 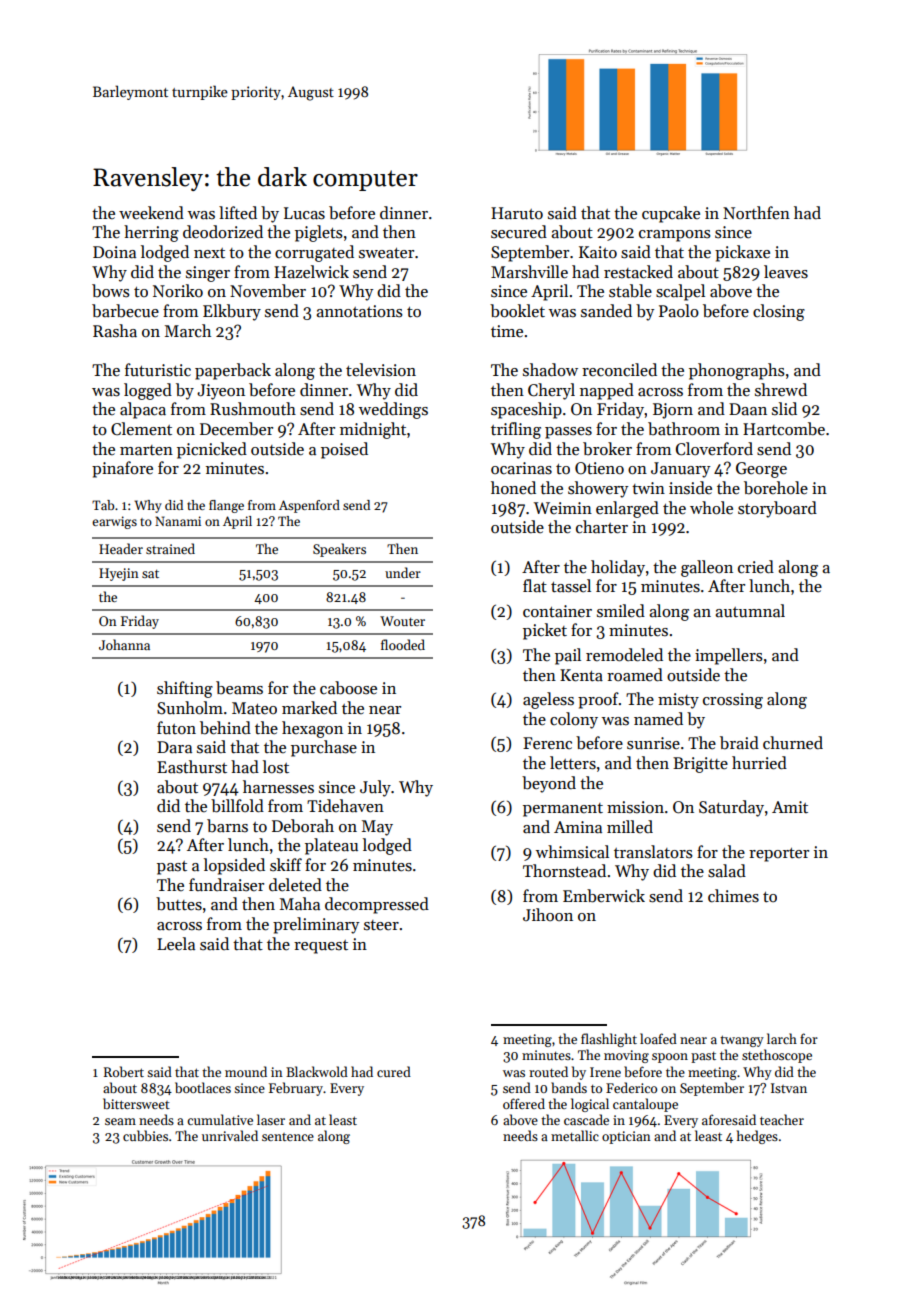 What do you see at coordinates (314, 253) in the page?
I see `corrugated` at bounding box center [314, 253].
